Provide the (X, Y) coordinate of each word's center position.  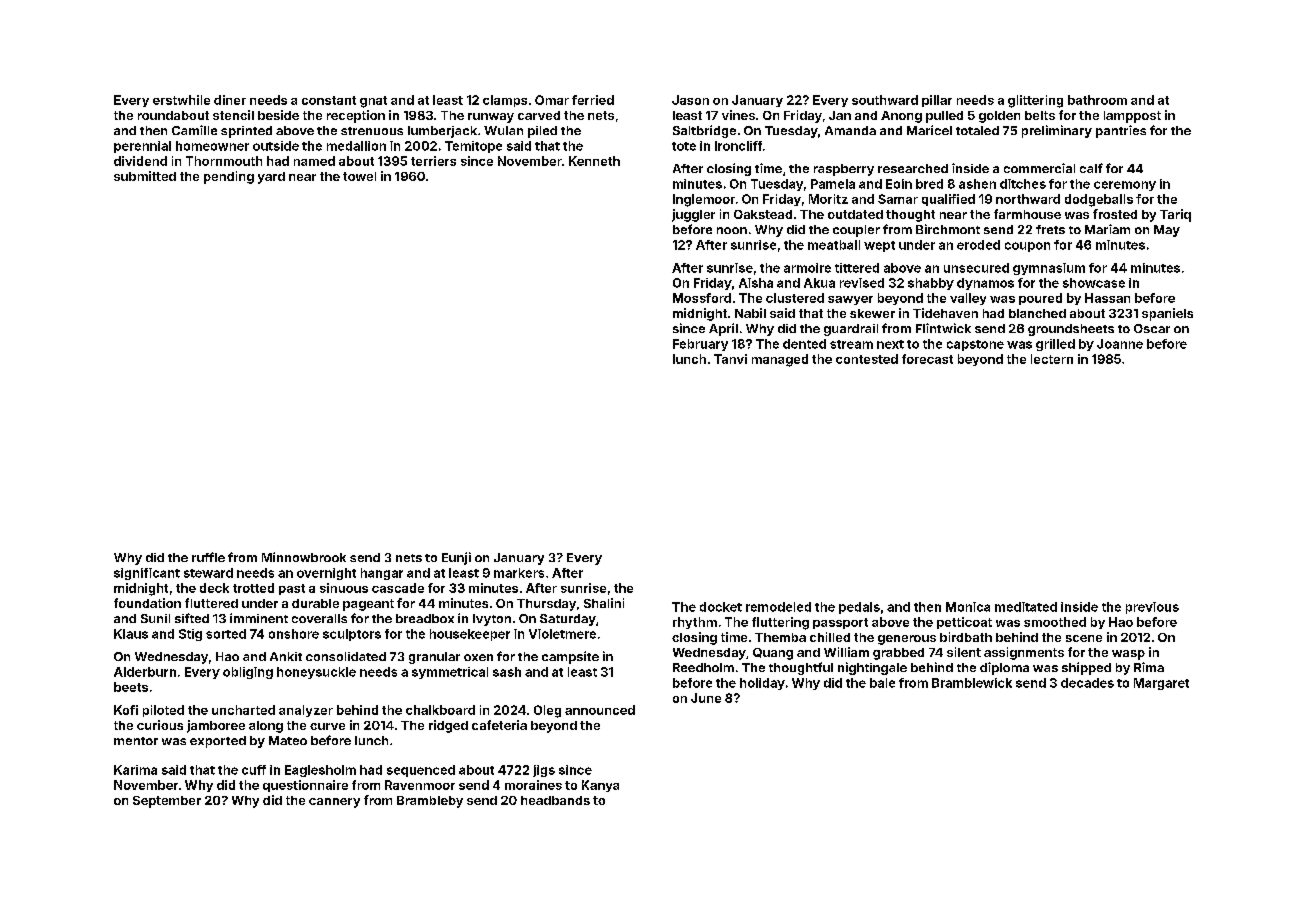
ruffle (208, 557)
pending (229, 177)
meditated (1026, 607)
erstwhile (181, 100)
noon (732, 230)
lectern (1052, 359)
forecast (927, 359)
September (167, 802)
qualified (948, 200)
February (700, 345)
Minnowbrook (304, 557)
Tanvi (730, 359)
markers (519, 573)
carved (539, 115)
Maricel (929, 130)
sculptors (352, 635)
